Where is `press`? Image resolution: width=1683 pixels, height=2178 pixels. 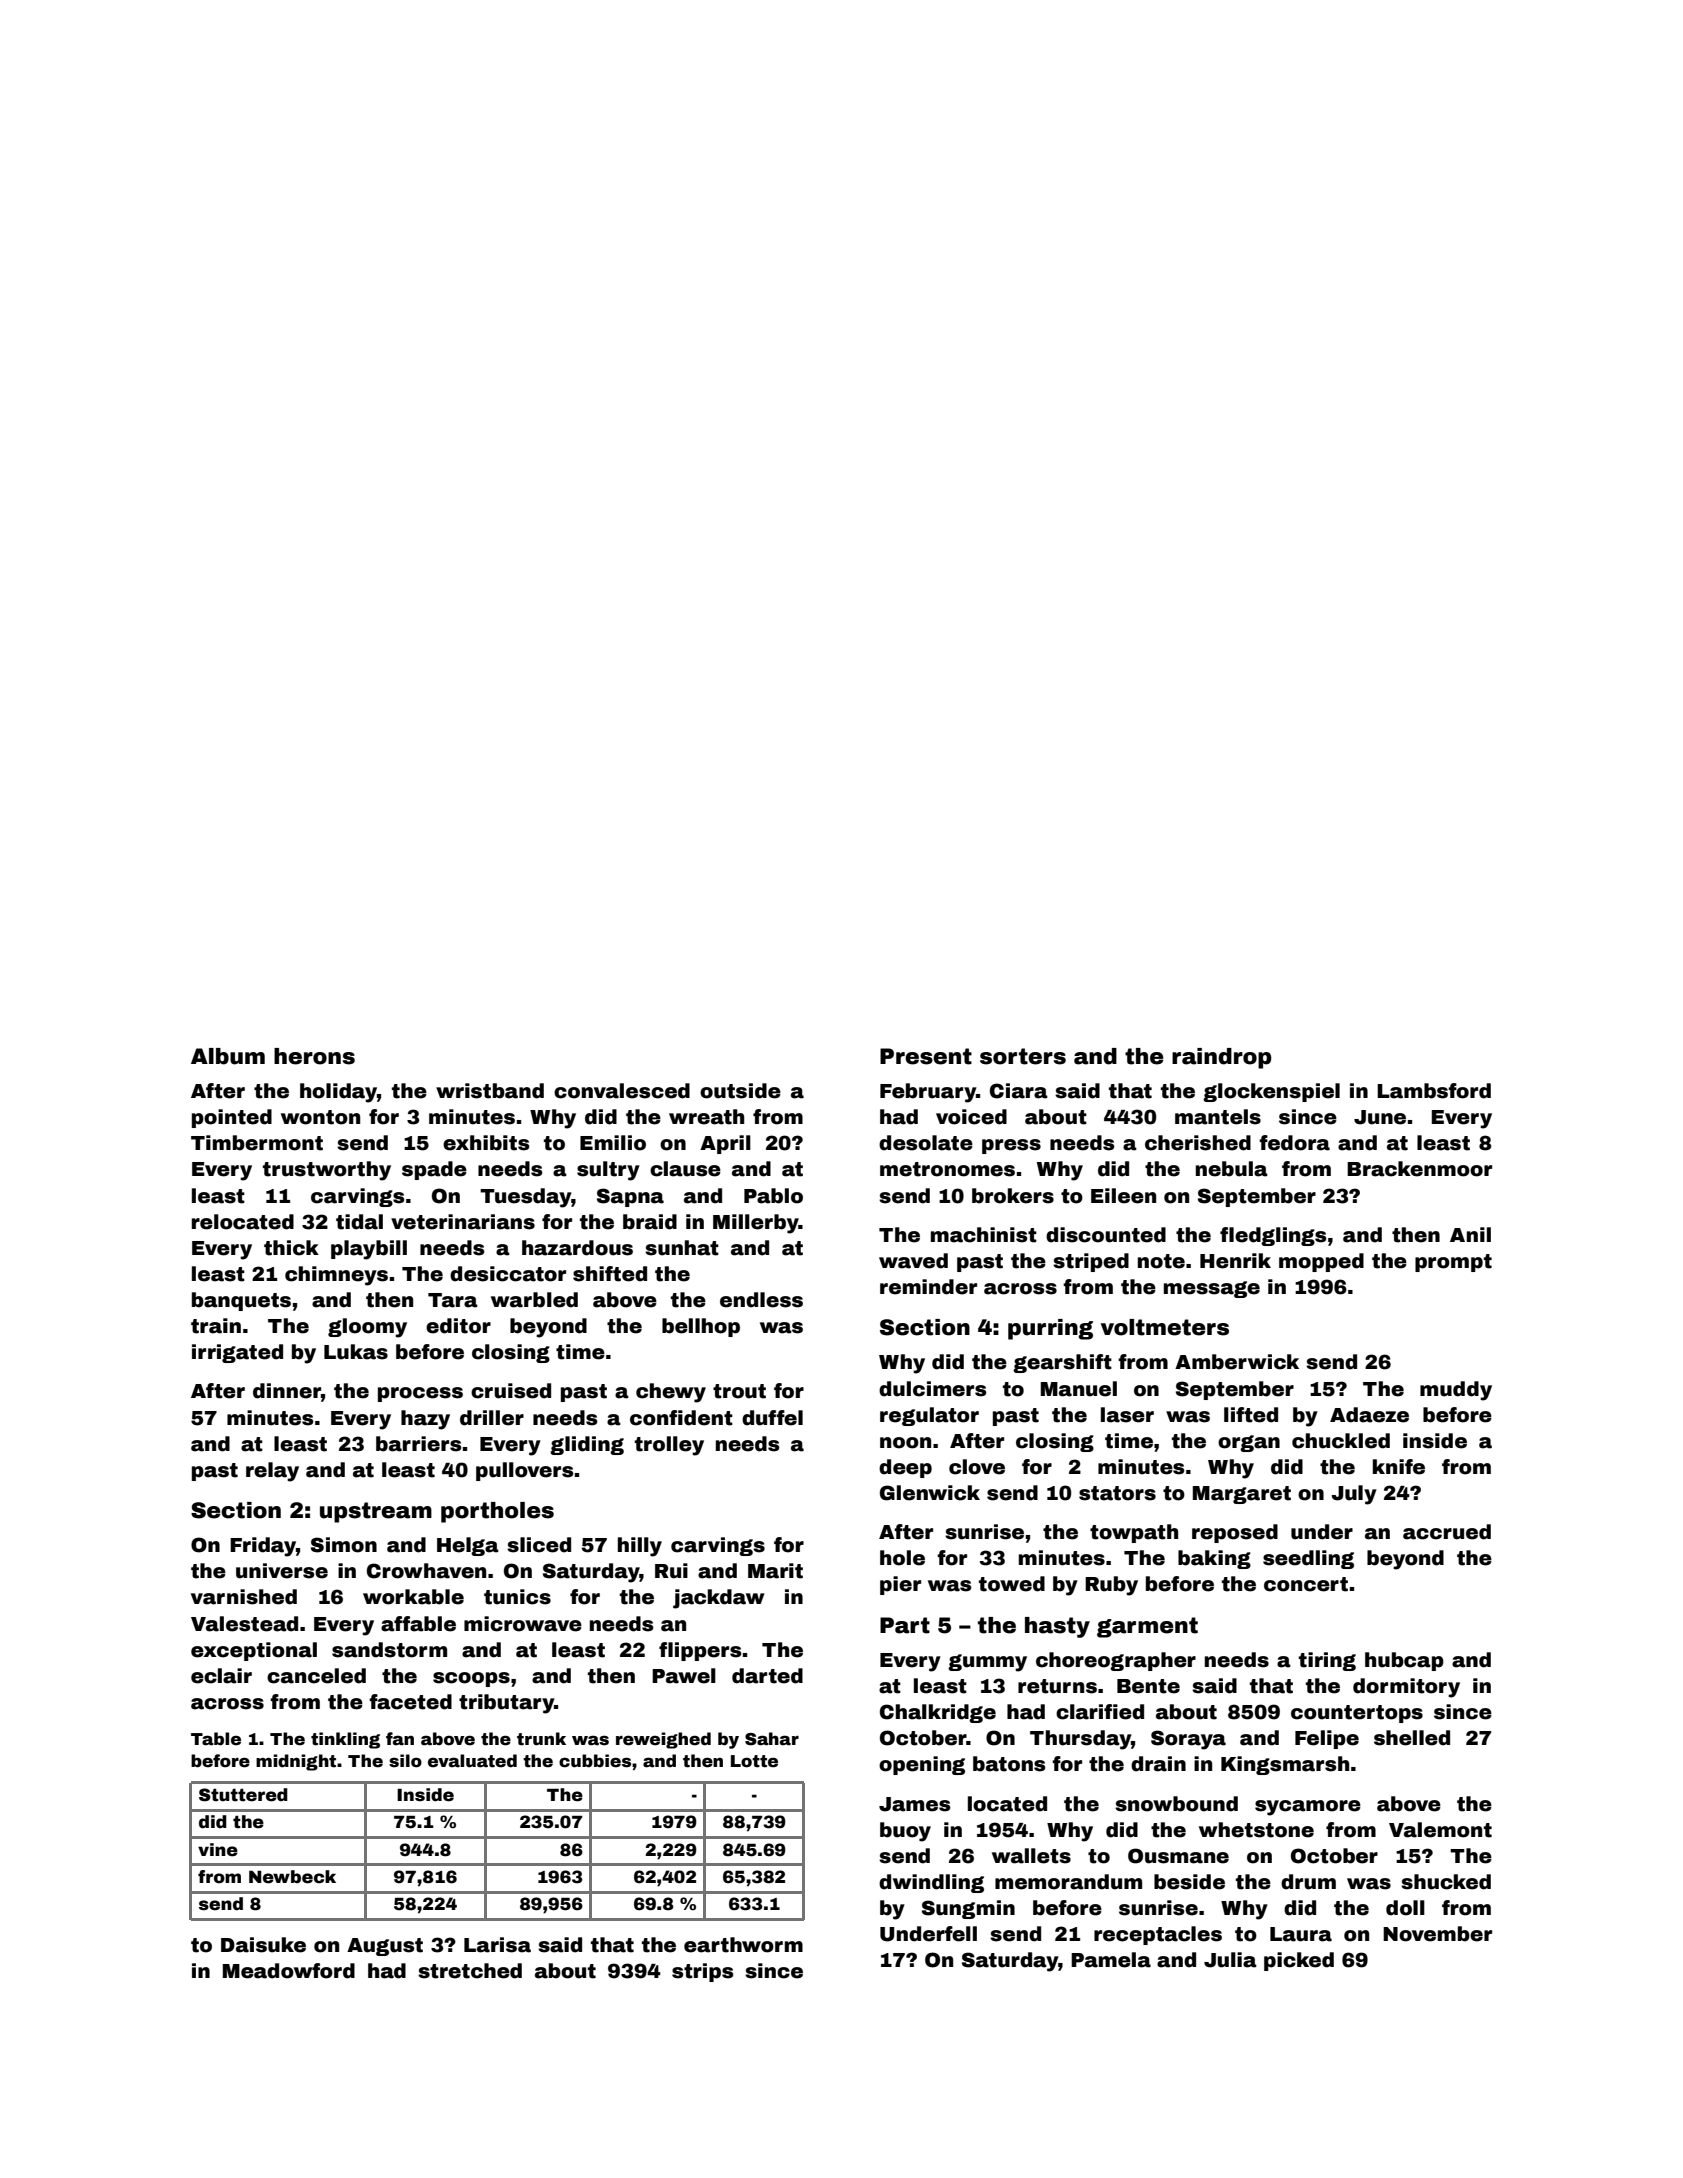 press is located at coordinates (1011, 1146).
